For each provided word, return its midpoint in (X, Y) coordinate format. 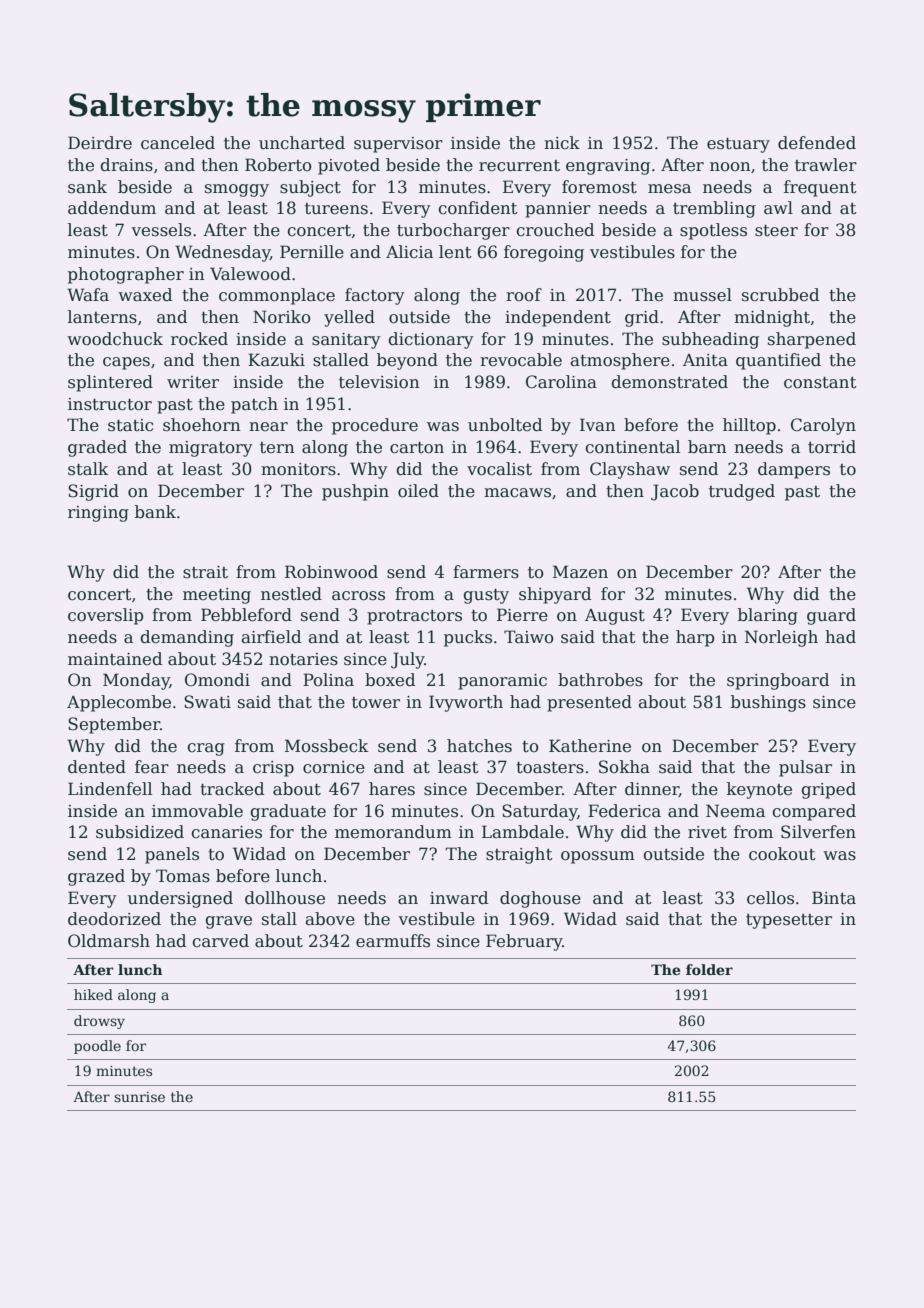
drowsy (99, 1022)
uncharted (302, 143)
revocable (521, 360)
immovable (197, 811)
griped (828, 790)
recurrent (519, 166)
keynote (759, 790)
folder (709, 969)
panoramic (502, 682)
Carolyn (823, 426)
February (524, 942)
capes (126, 363)
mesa (669, 189)
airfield (271, 637)
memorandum (393, 832)
